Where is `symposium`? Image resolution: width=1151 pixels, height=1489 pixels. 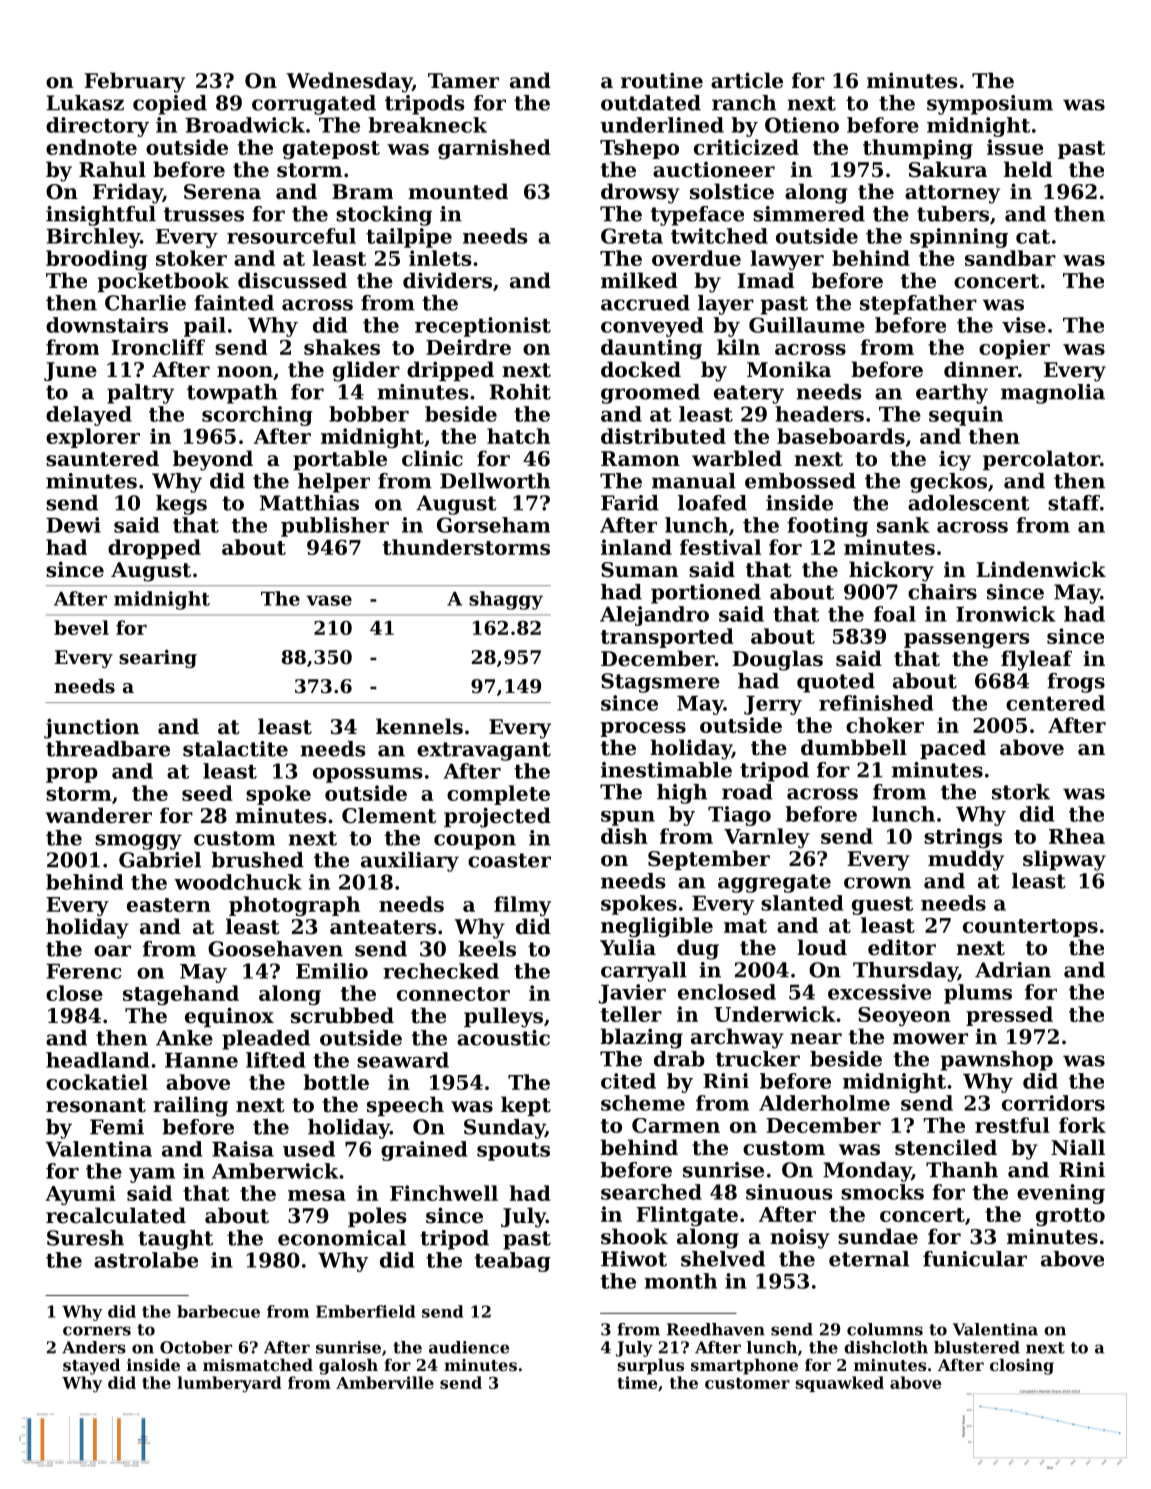
symposium is located at coordinates (990, 105).
